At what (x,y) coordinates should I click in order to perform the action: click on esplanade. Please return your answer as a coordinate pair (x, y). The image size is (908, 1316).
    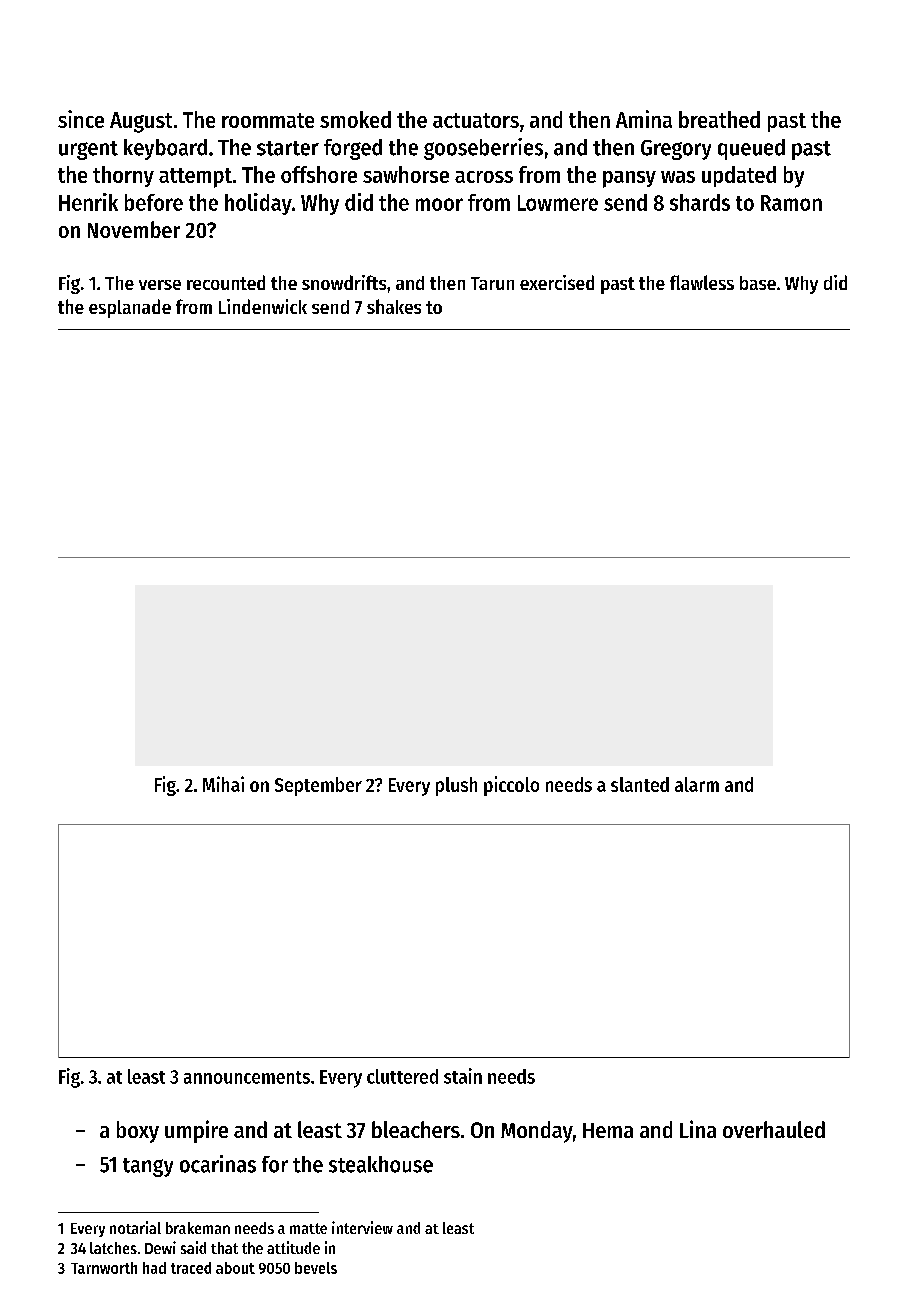
    Looking at the image, I should click on (130, 308).
